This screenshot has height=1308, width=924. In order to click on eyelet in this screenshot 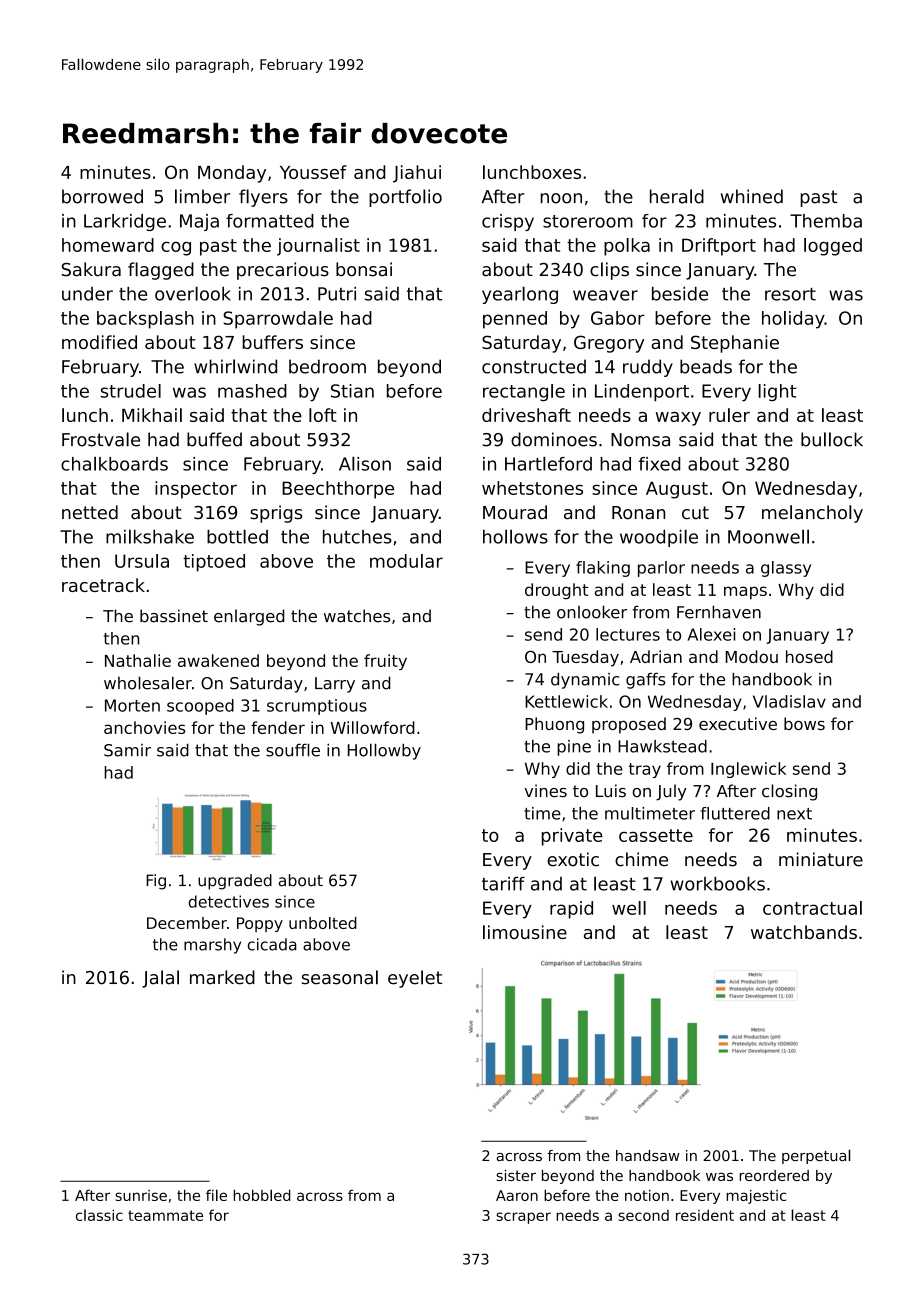, I will do `click(415, 979)`.
